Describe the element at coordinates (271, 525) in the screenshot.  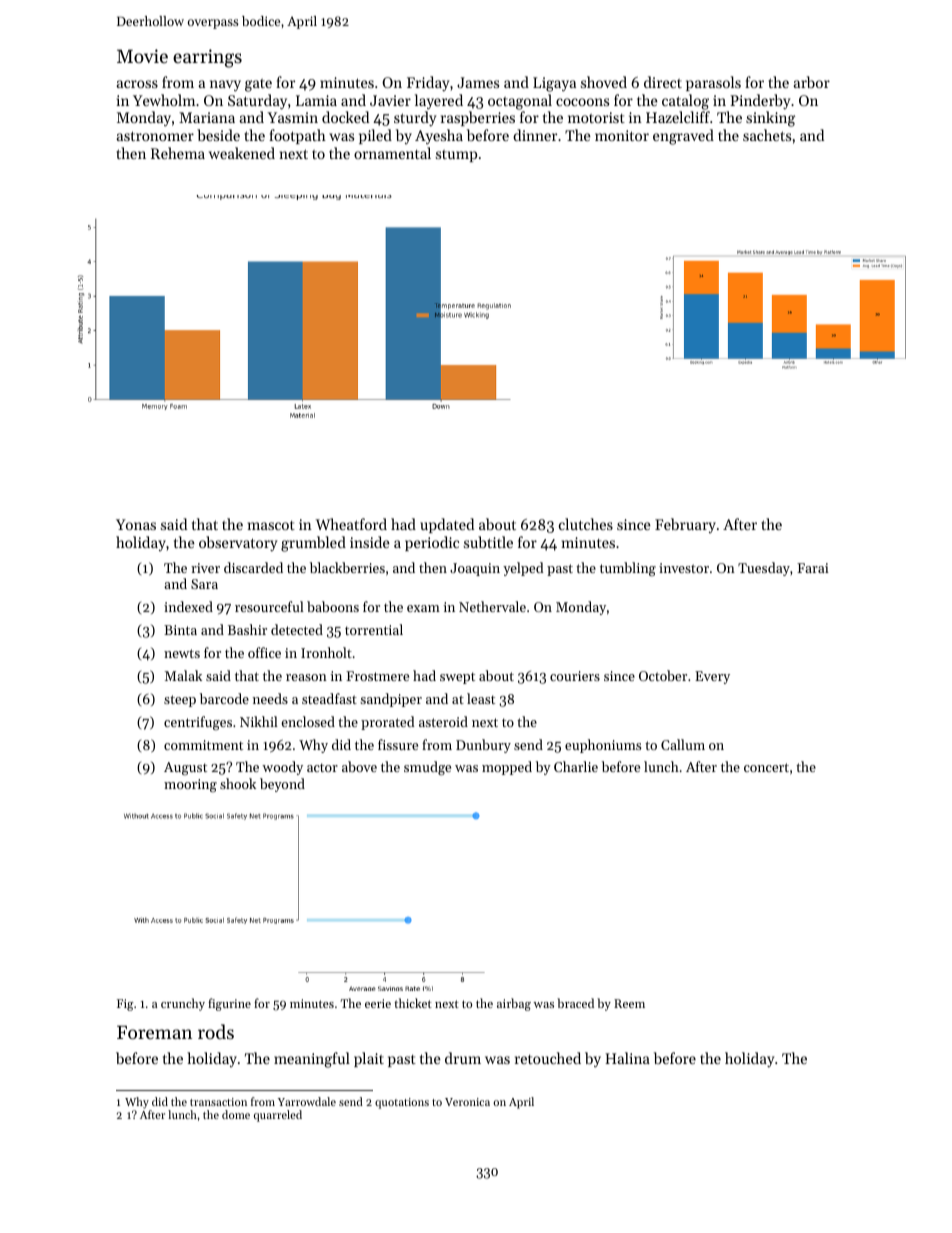
I see `mascot` at that location.
